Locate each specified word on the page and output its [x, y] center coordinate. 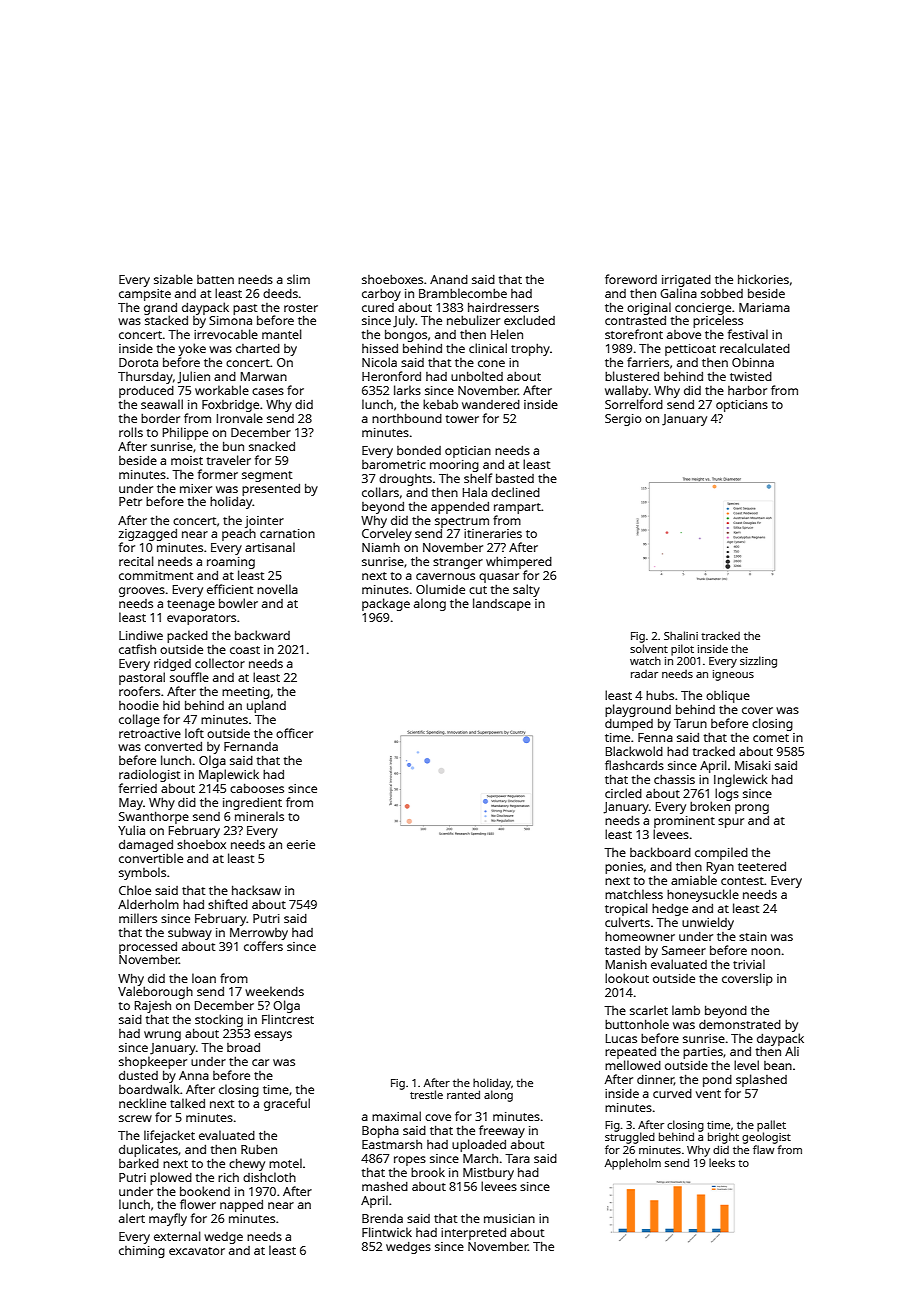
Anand [449, 279]
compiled [721, 853]
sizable [173, 279]
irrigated [686, 281]
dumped [629, 725]
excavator [197, 1251]
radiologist [150, 775]
